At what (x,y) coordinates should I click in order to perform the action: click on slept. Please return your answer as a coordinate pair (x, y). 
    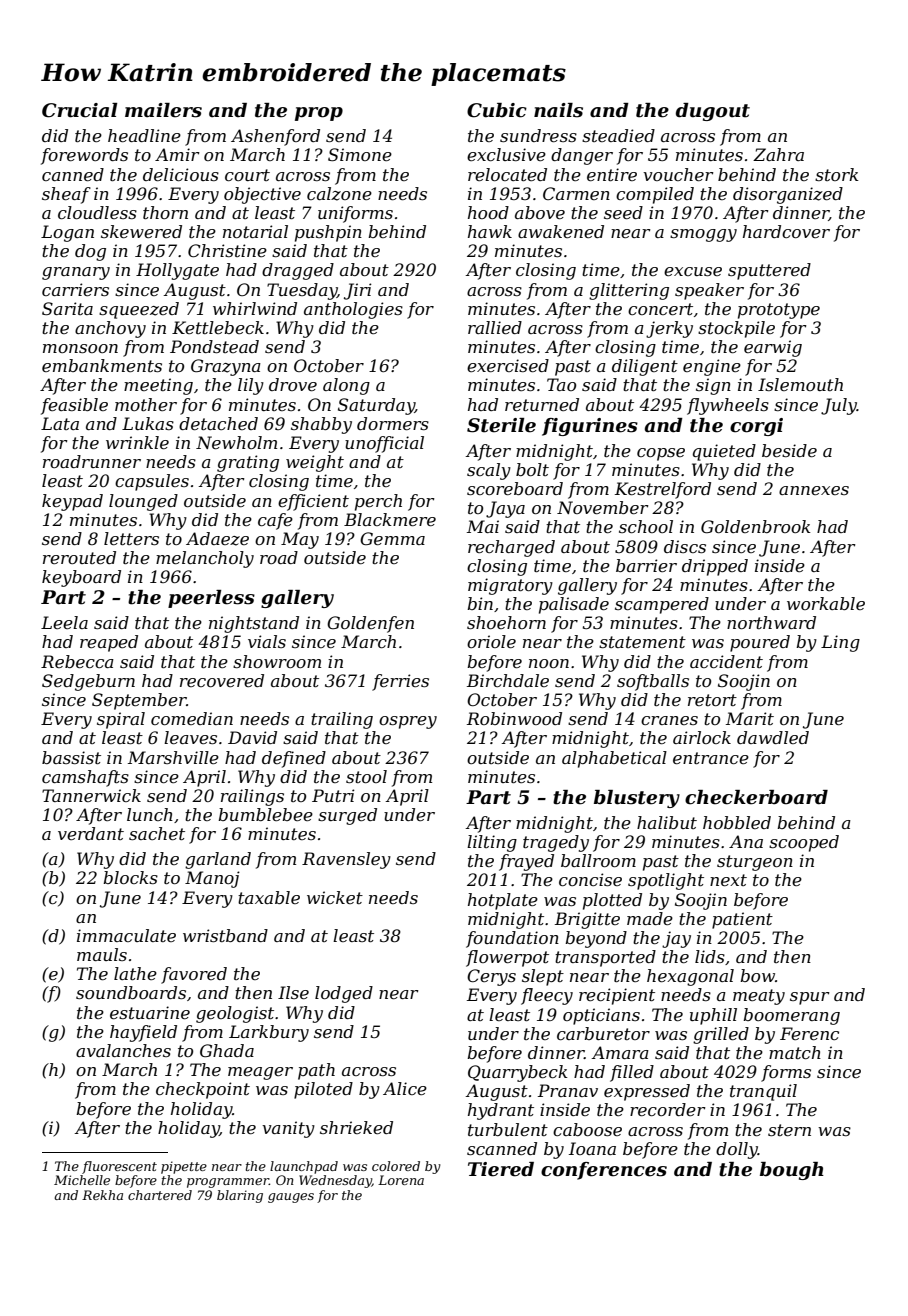
    Looking at the image, I should click on (543, 977).
